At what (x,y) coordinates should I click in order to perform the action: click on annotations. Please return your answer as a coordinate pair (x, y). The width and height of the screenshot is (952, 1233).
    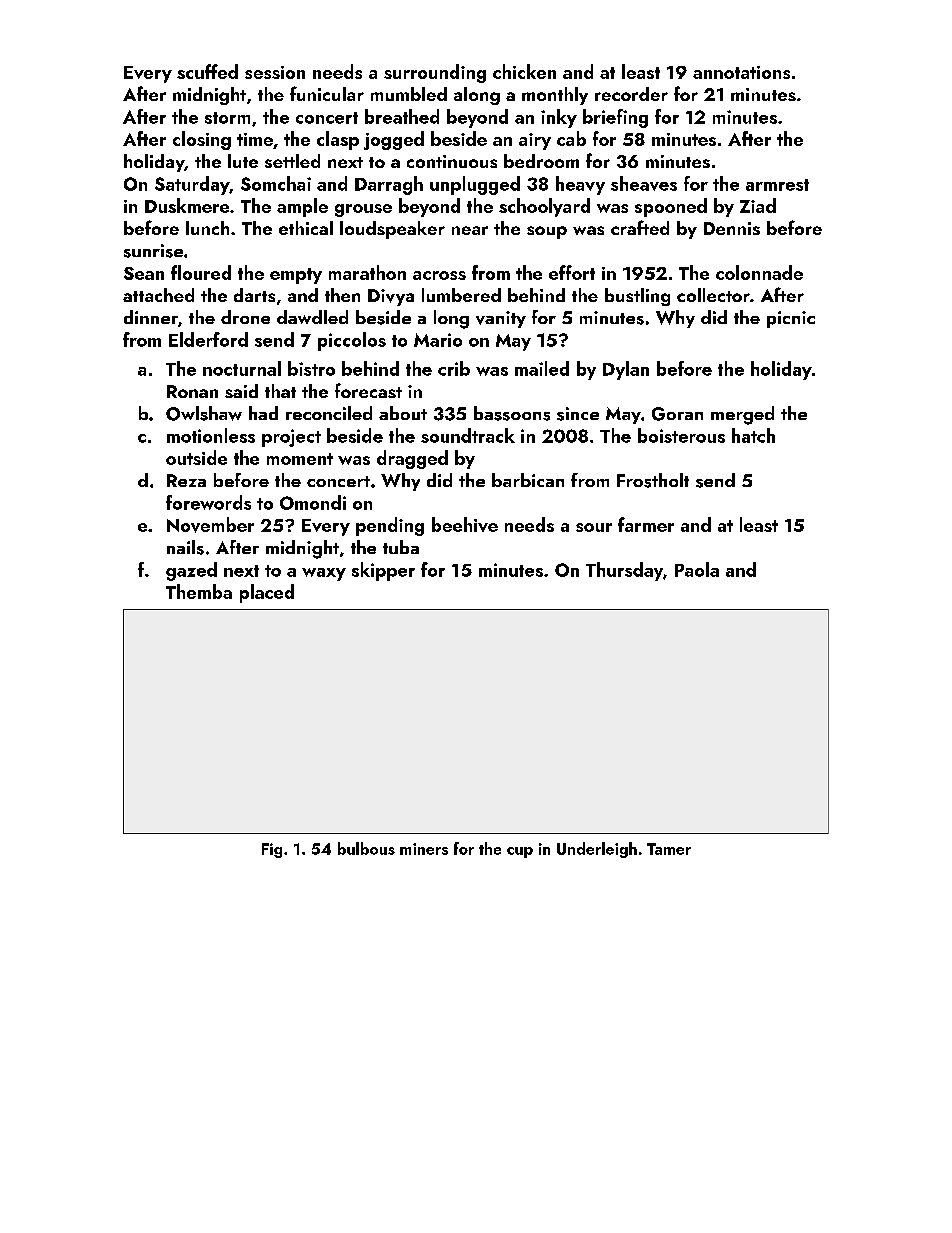
    Looking at the image, I should click on (741, 72).
